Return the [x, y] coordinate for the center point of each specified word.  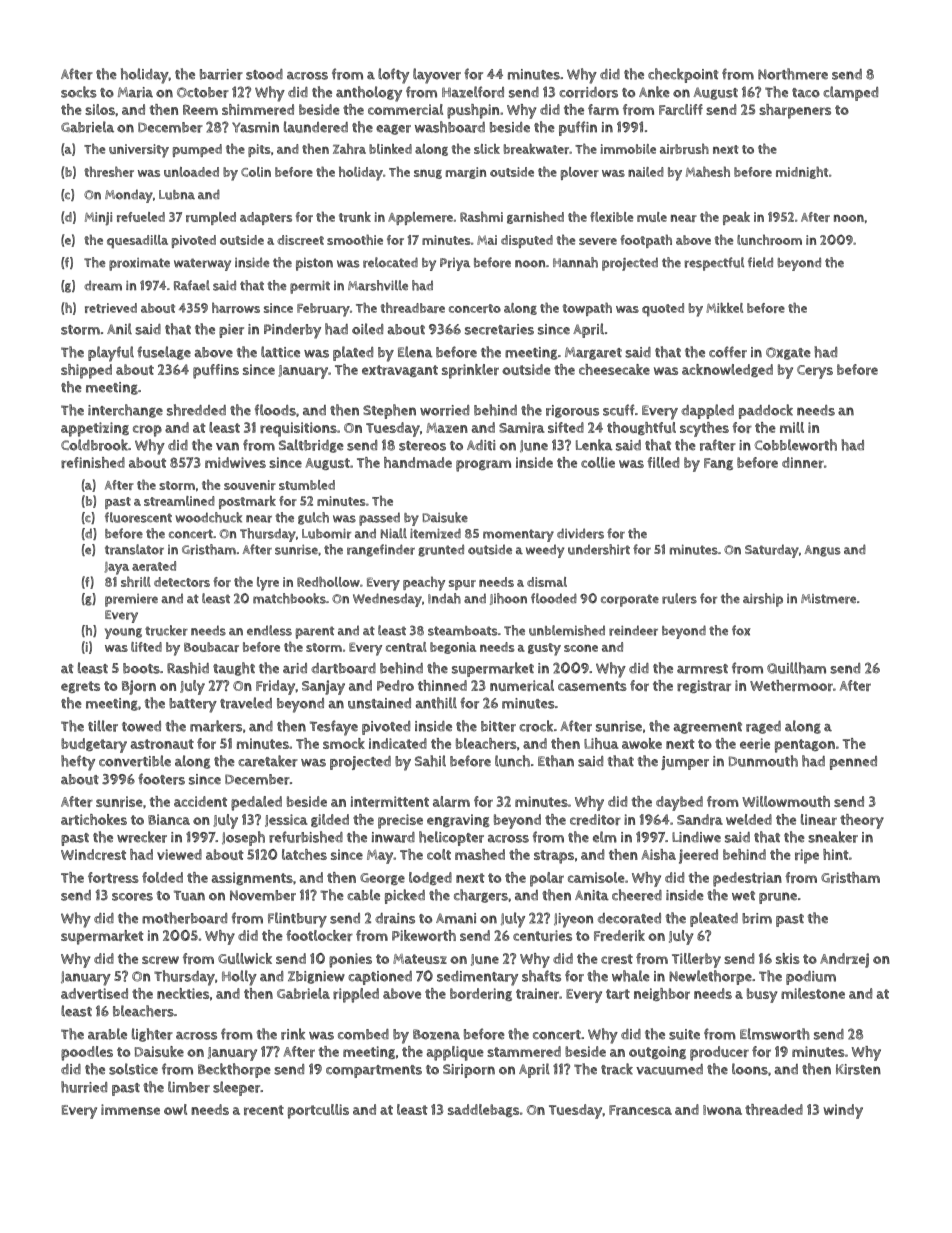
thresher [109, 171]
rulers [679, 598]
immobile [628, 149]
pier [231, 331]
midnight [802, 172]
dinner [803, 462]
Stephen [389, 411]
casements [592, 686]
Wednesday [387, 600]
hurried [84, 1087]
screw [160, 960]
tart [618, 994]
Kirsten [858, 1069]
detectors [182, 582]
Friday [275, 687]
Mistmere [828, 599]
